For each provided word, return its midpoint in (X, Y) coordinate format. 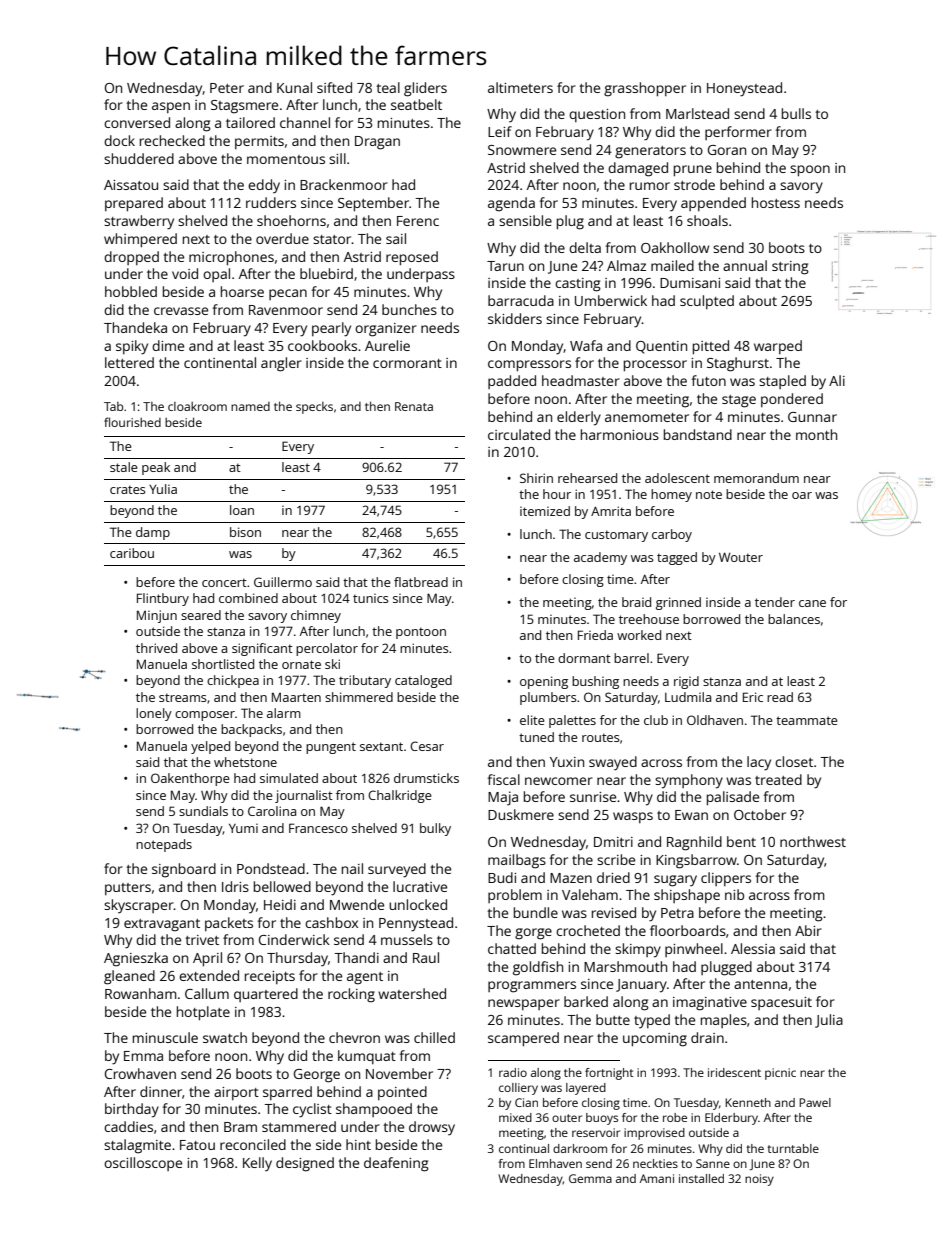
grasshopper (645, 89)
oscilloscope (143, 1164)
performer (738, 133)
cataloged (423, 681)
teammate (807, 720)
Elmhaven (555, 1163)
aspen (171, 107)
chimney (316, 616)
